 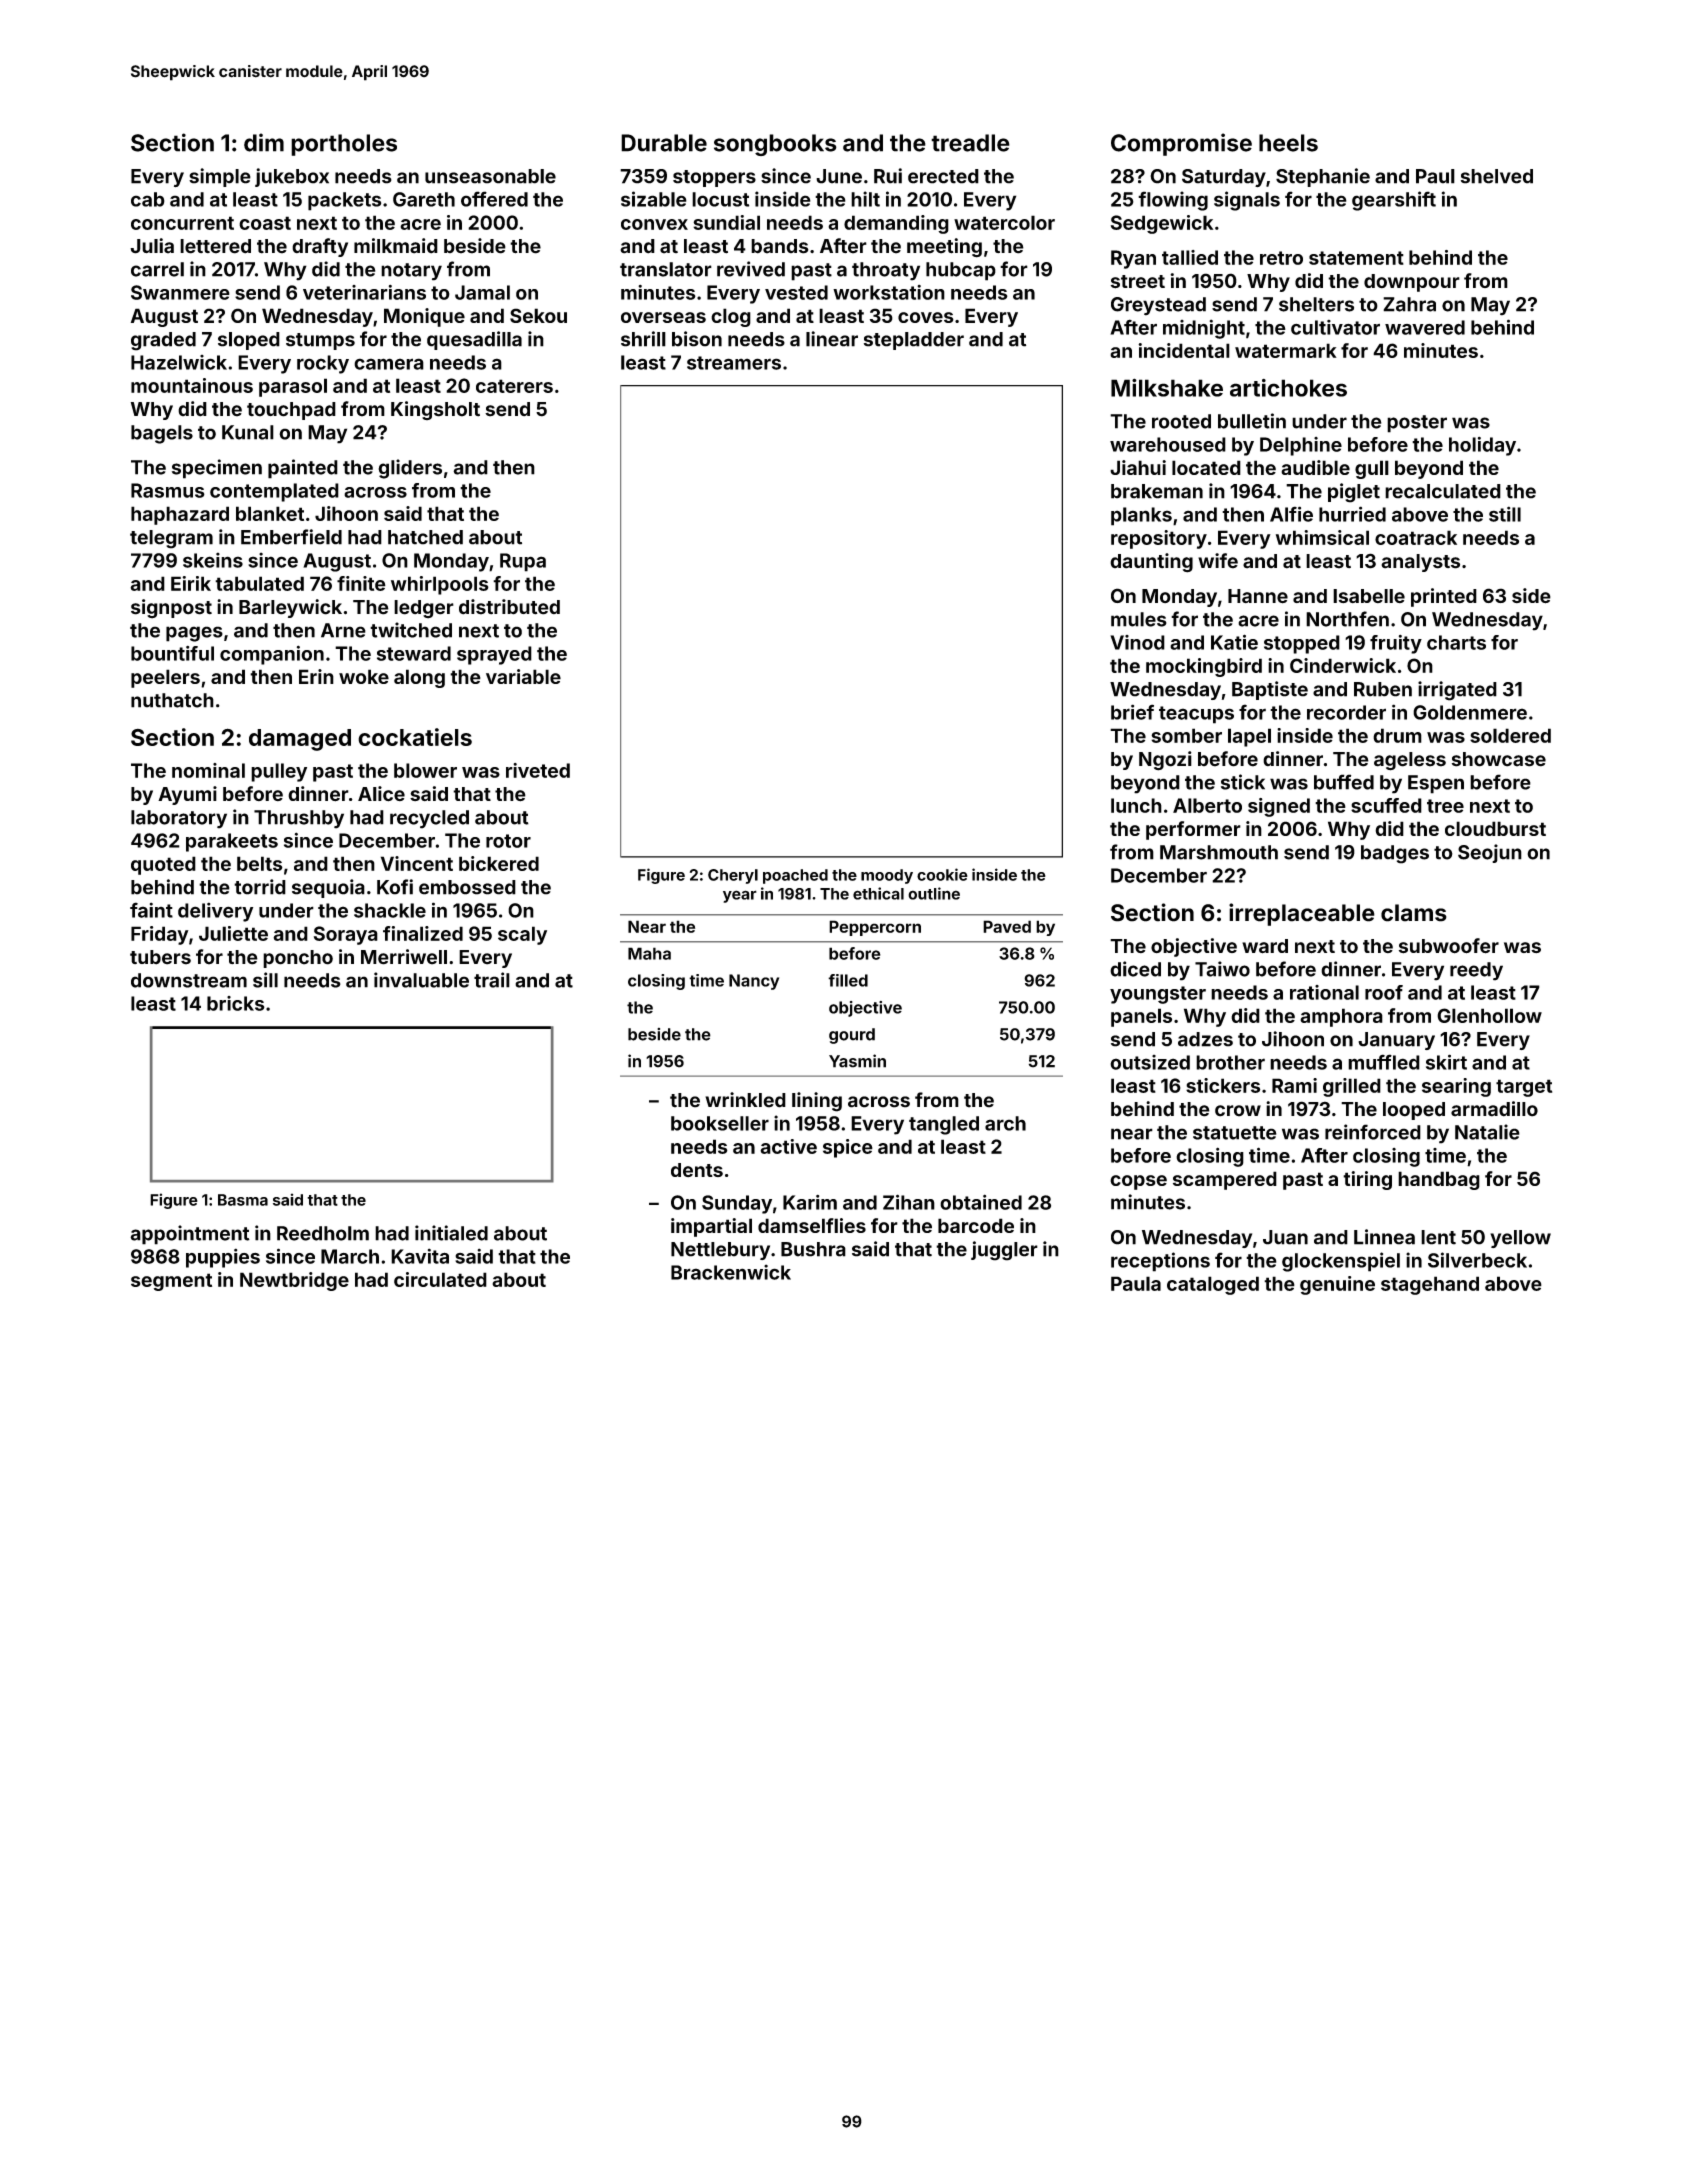 What do you see at coordinates (1288, 143) in the page?
I see `heels` at bounding box center [1288, 143].
